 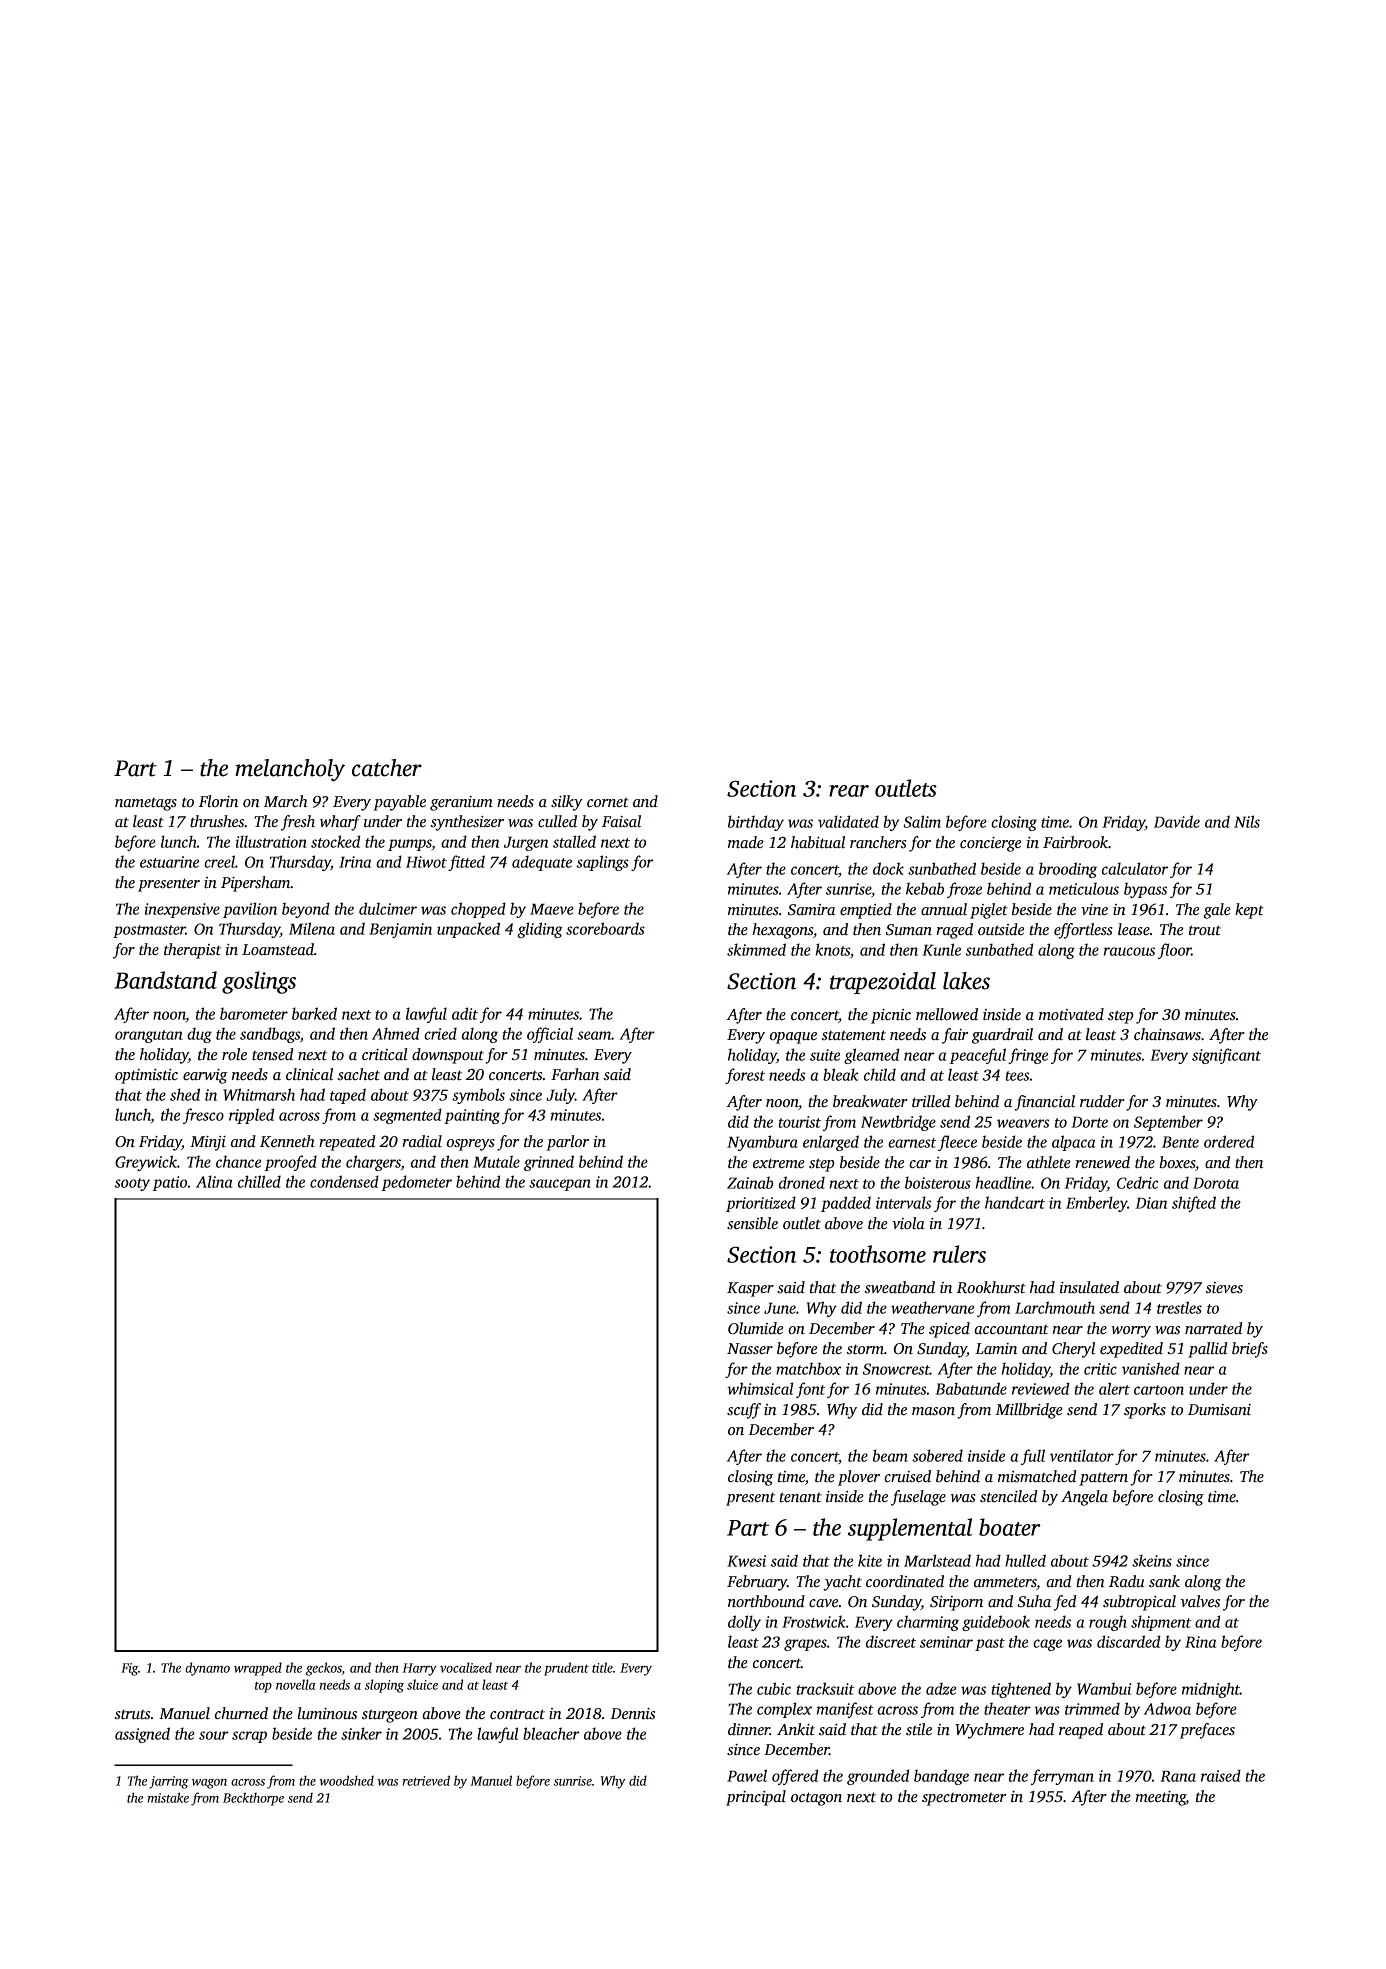 I want to click on sour, so click(x=213, y=1735).
